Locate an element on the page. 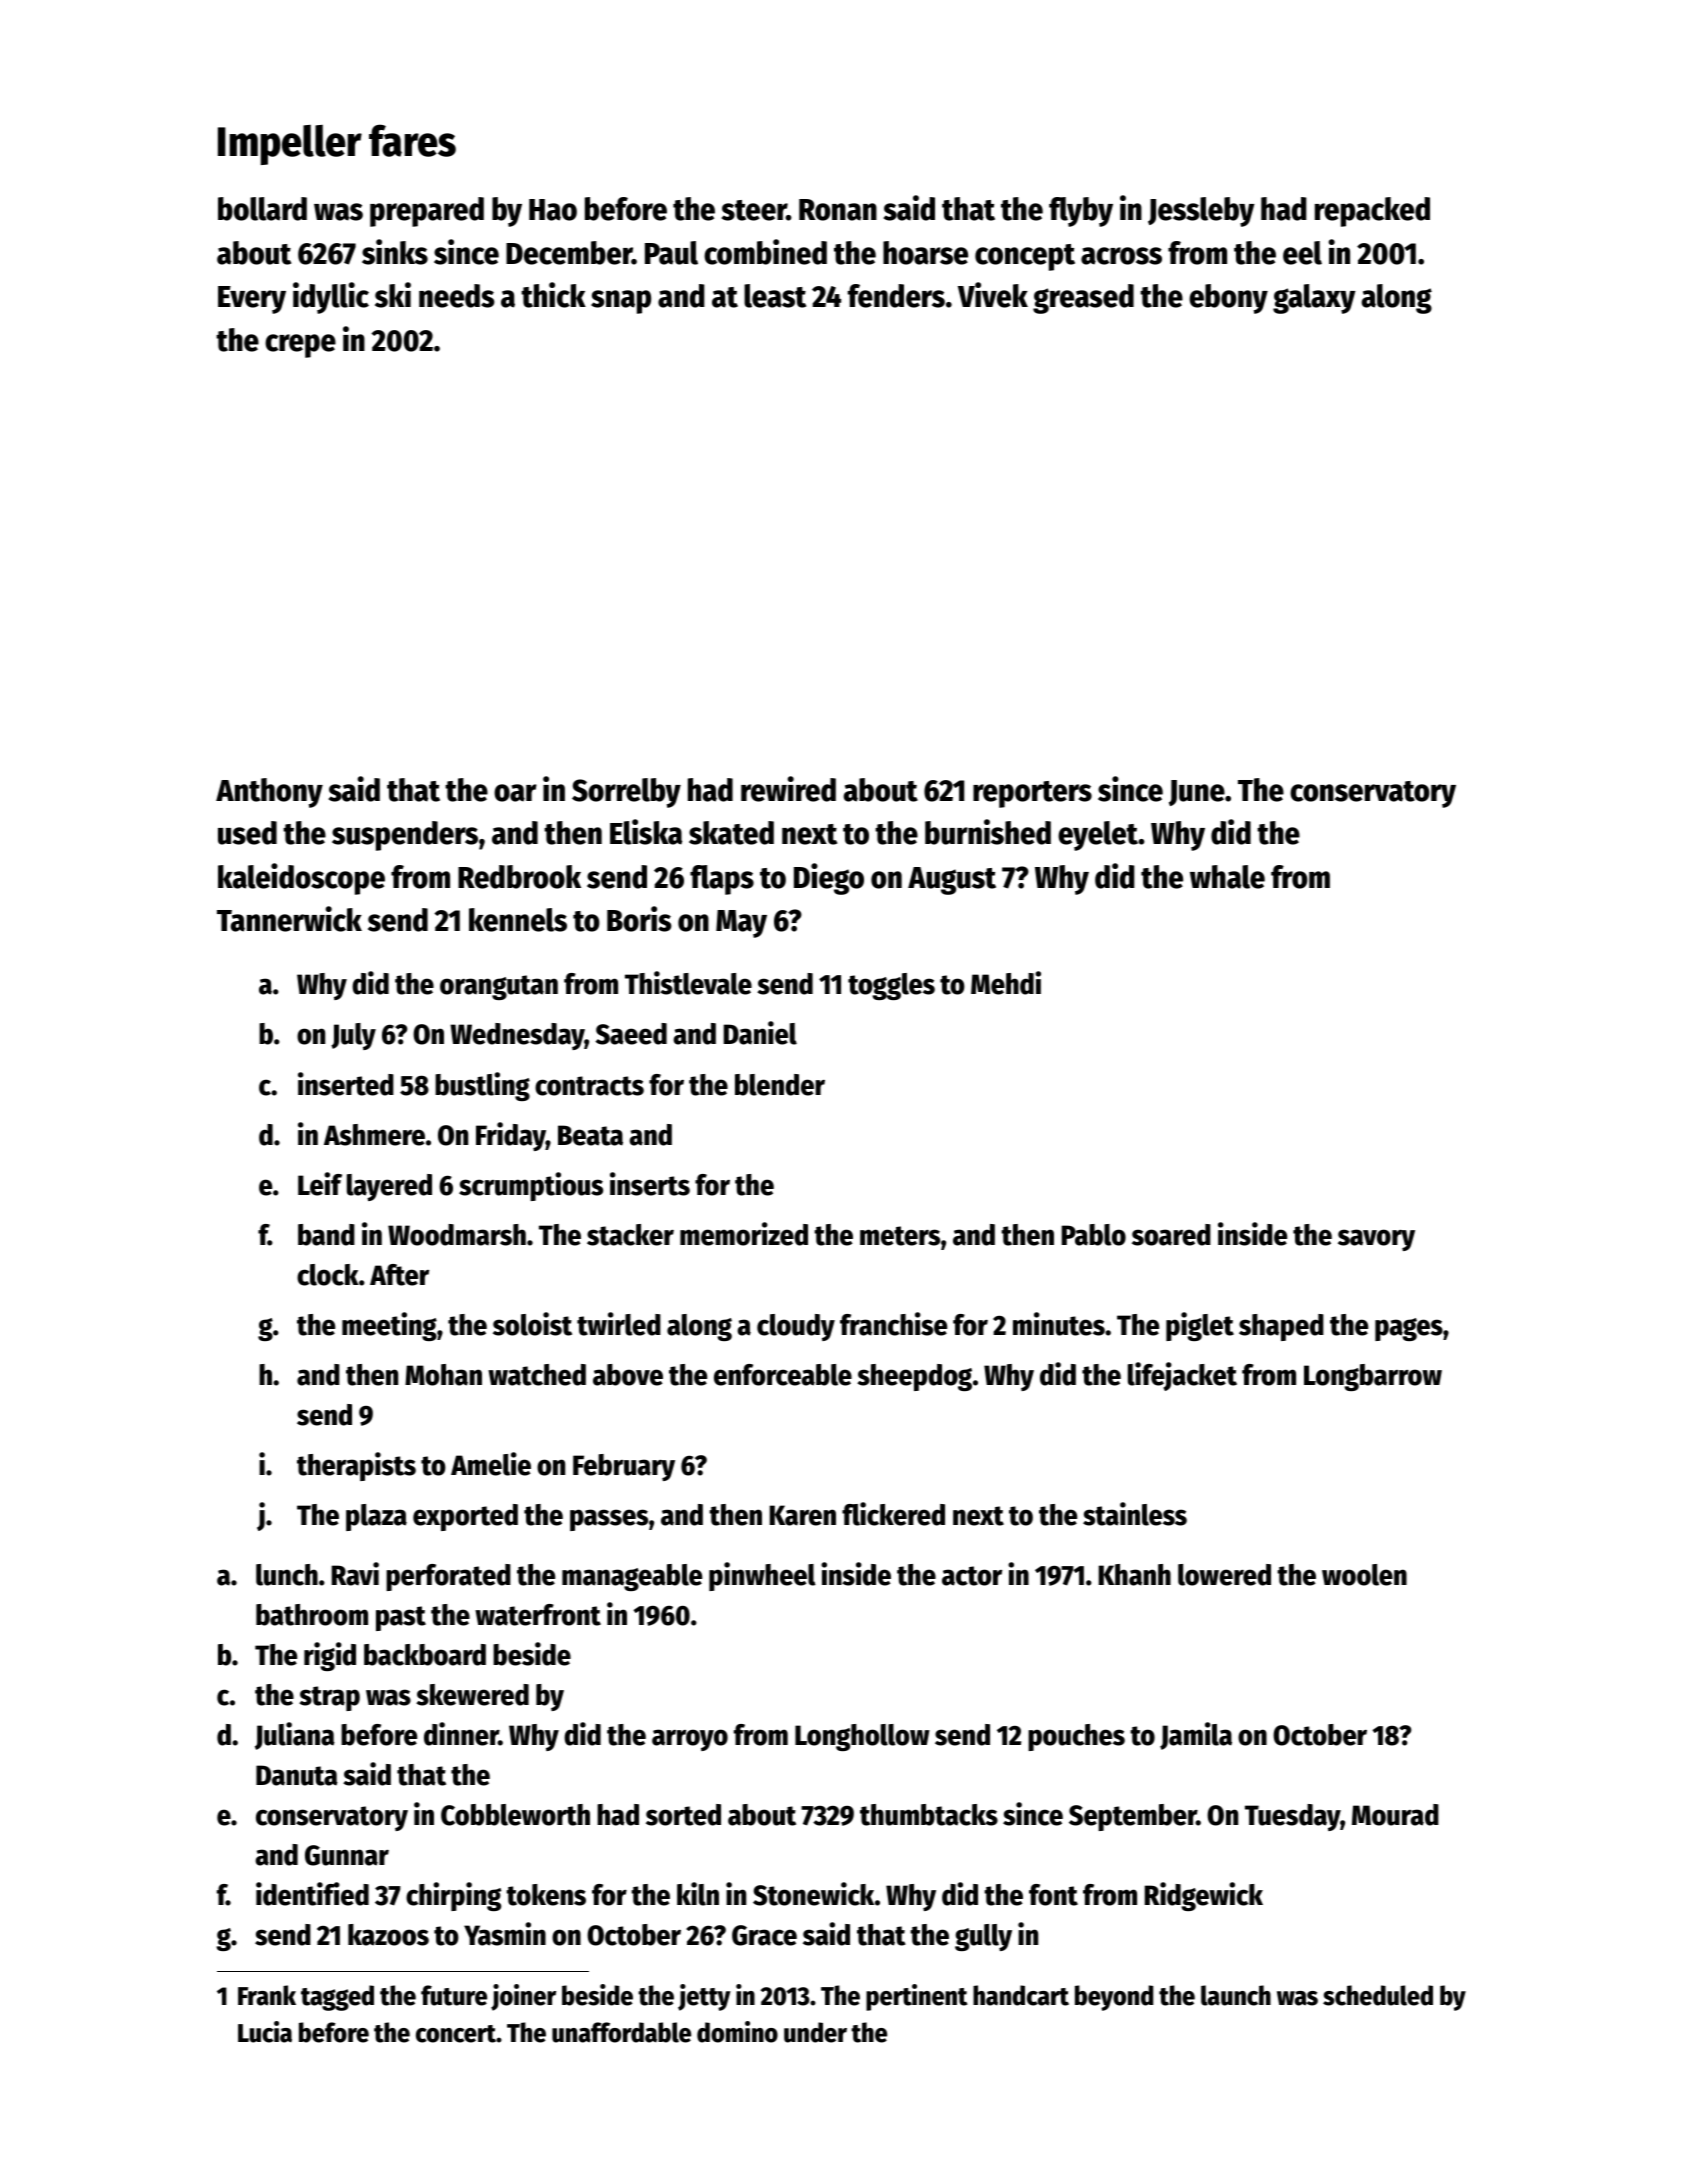  toggles is located at coordinates (891, 986).
